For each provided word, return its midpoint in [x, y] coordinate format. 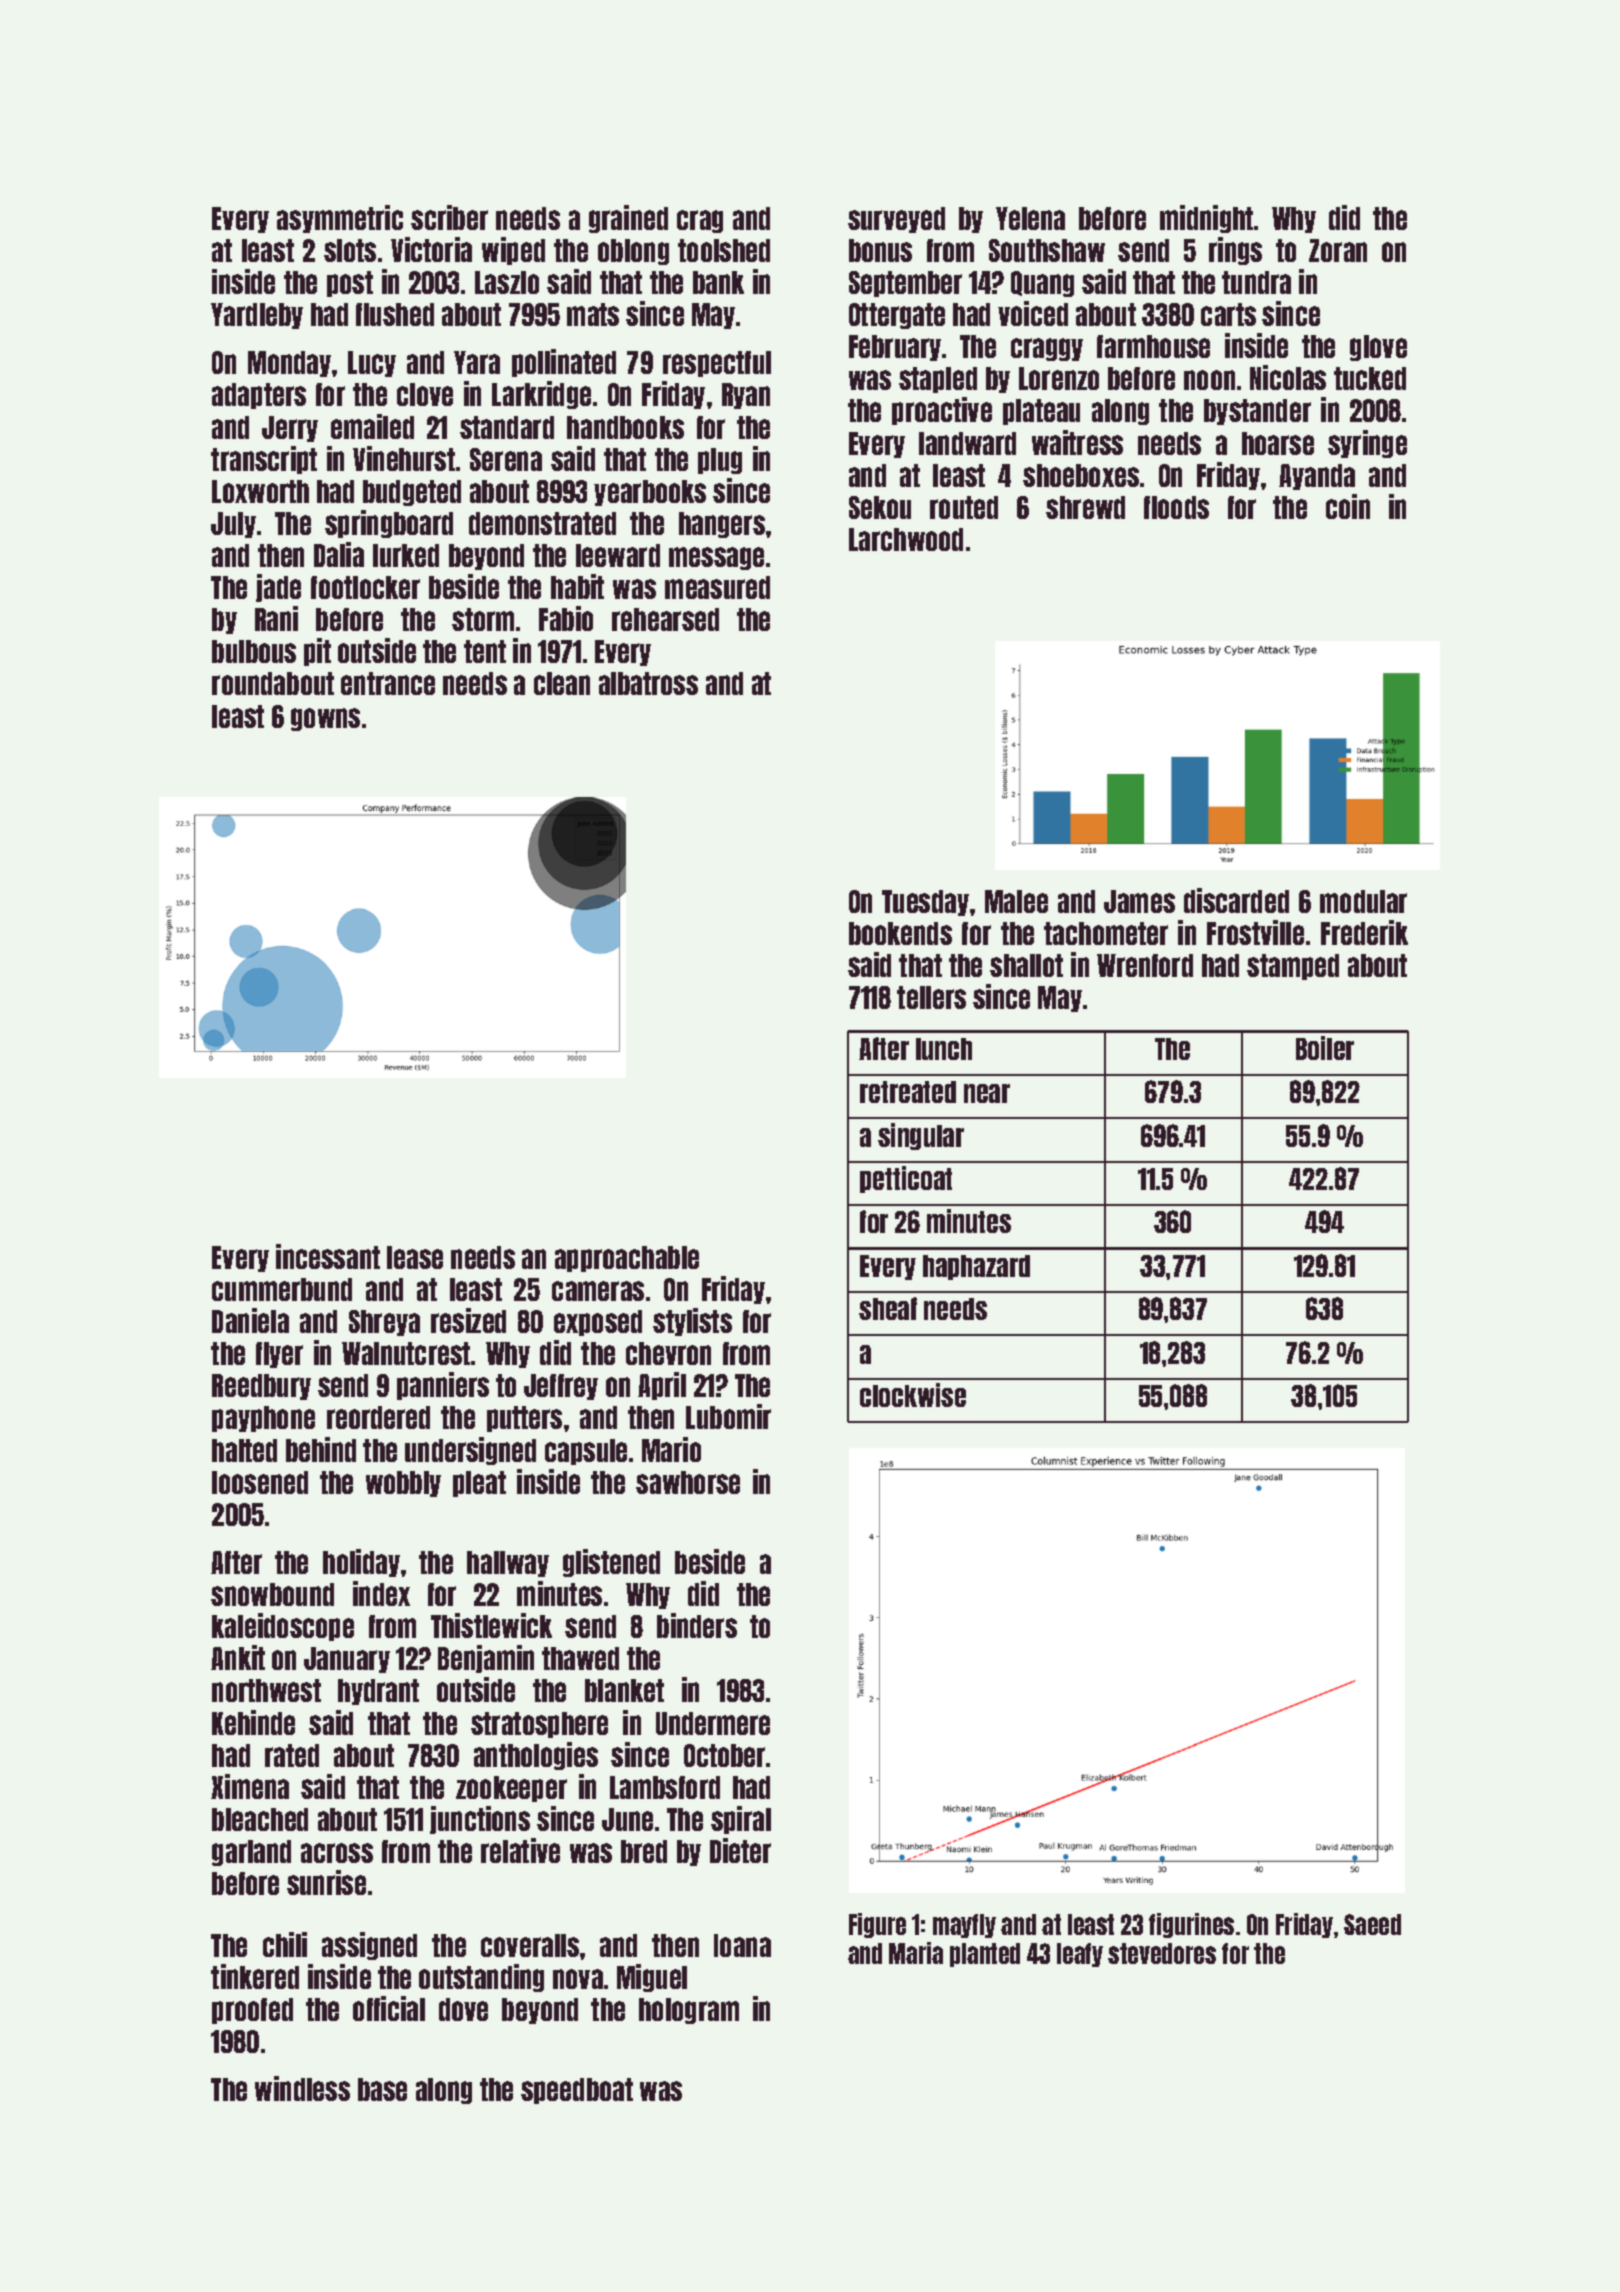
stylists [692, 1322]
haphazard [976, 1267]
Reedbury [261, 1387]
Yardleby [257, 316]
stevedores [1162, 1953]
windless [302, 2088]
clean [562, 683]
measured [717, 587]
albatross [648, 683]
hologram [689, 2011]
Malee [1016, 901]
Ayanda [1317, 477]
